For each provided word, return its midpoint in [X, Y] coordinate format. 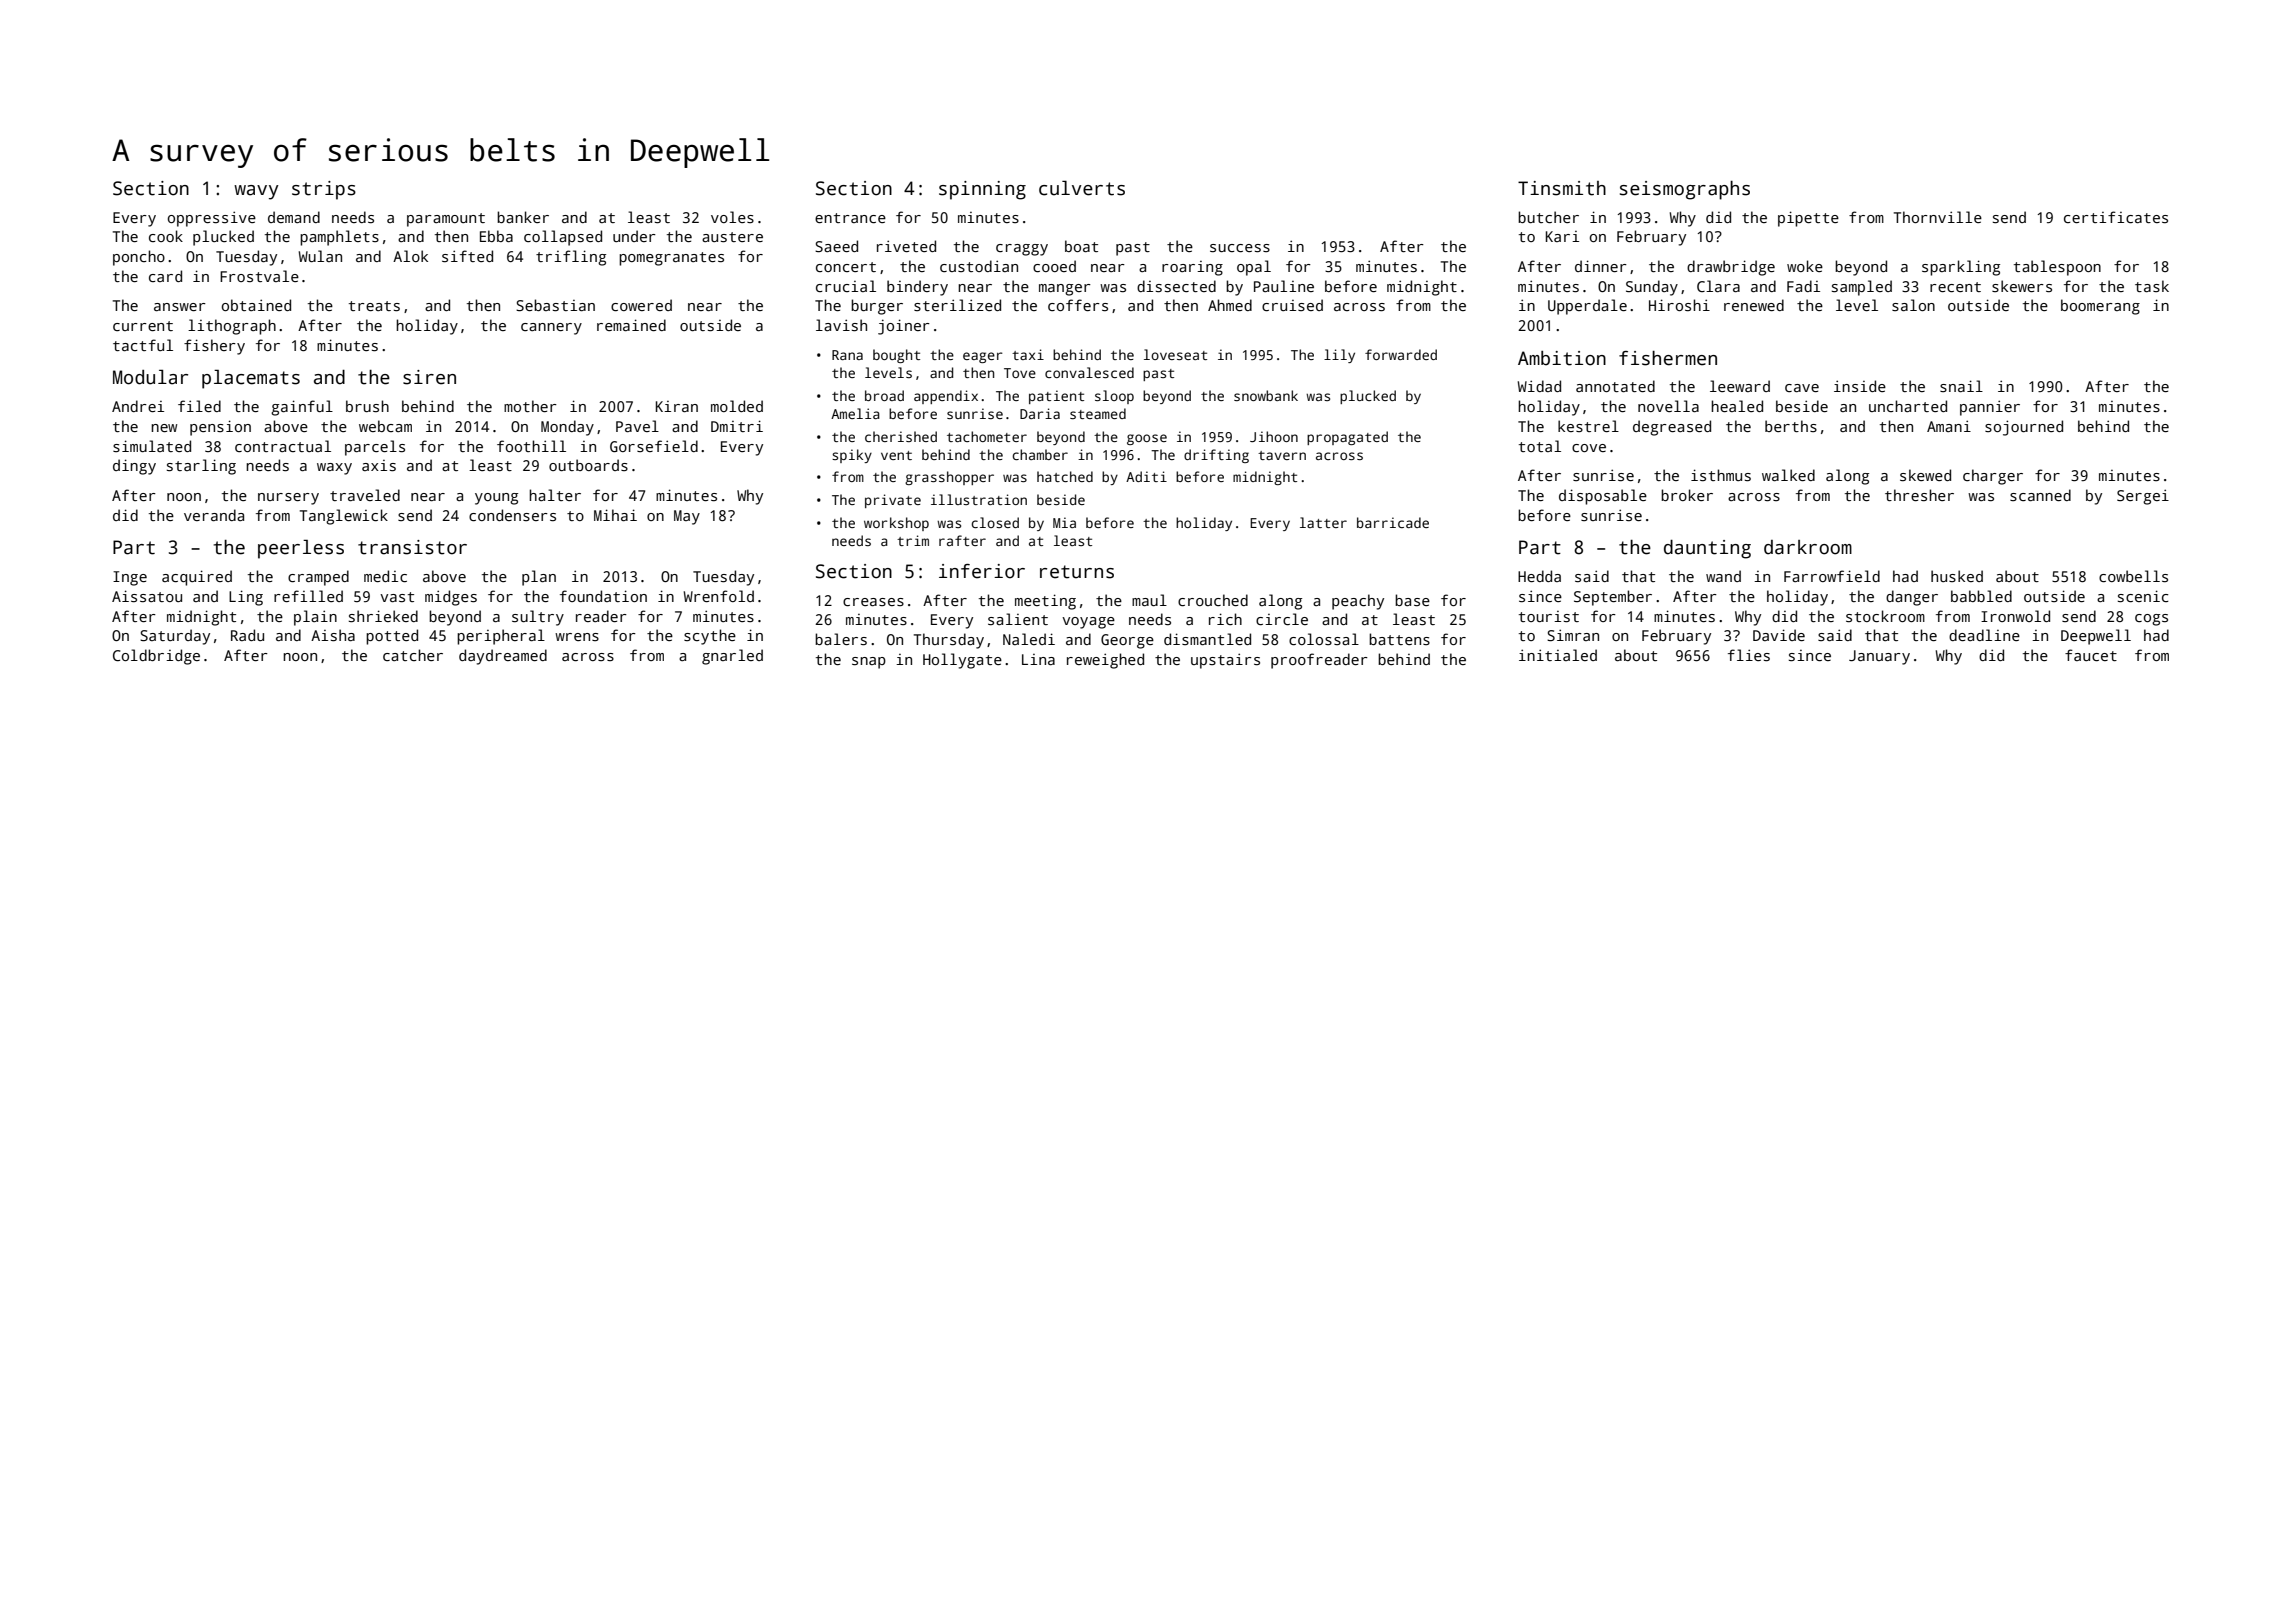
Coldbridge [156, 657]
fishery [214, 347]
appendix [946, 397]
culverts [1082, 188]
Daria [1040, 413]
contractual [283, 446]
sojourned [2024, 428]
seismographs [1685, 190]
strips [324, 190]
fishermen [1668, 358]
